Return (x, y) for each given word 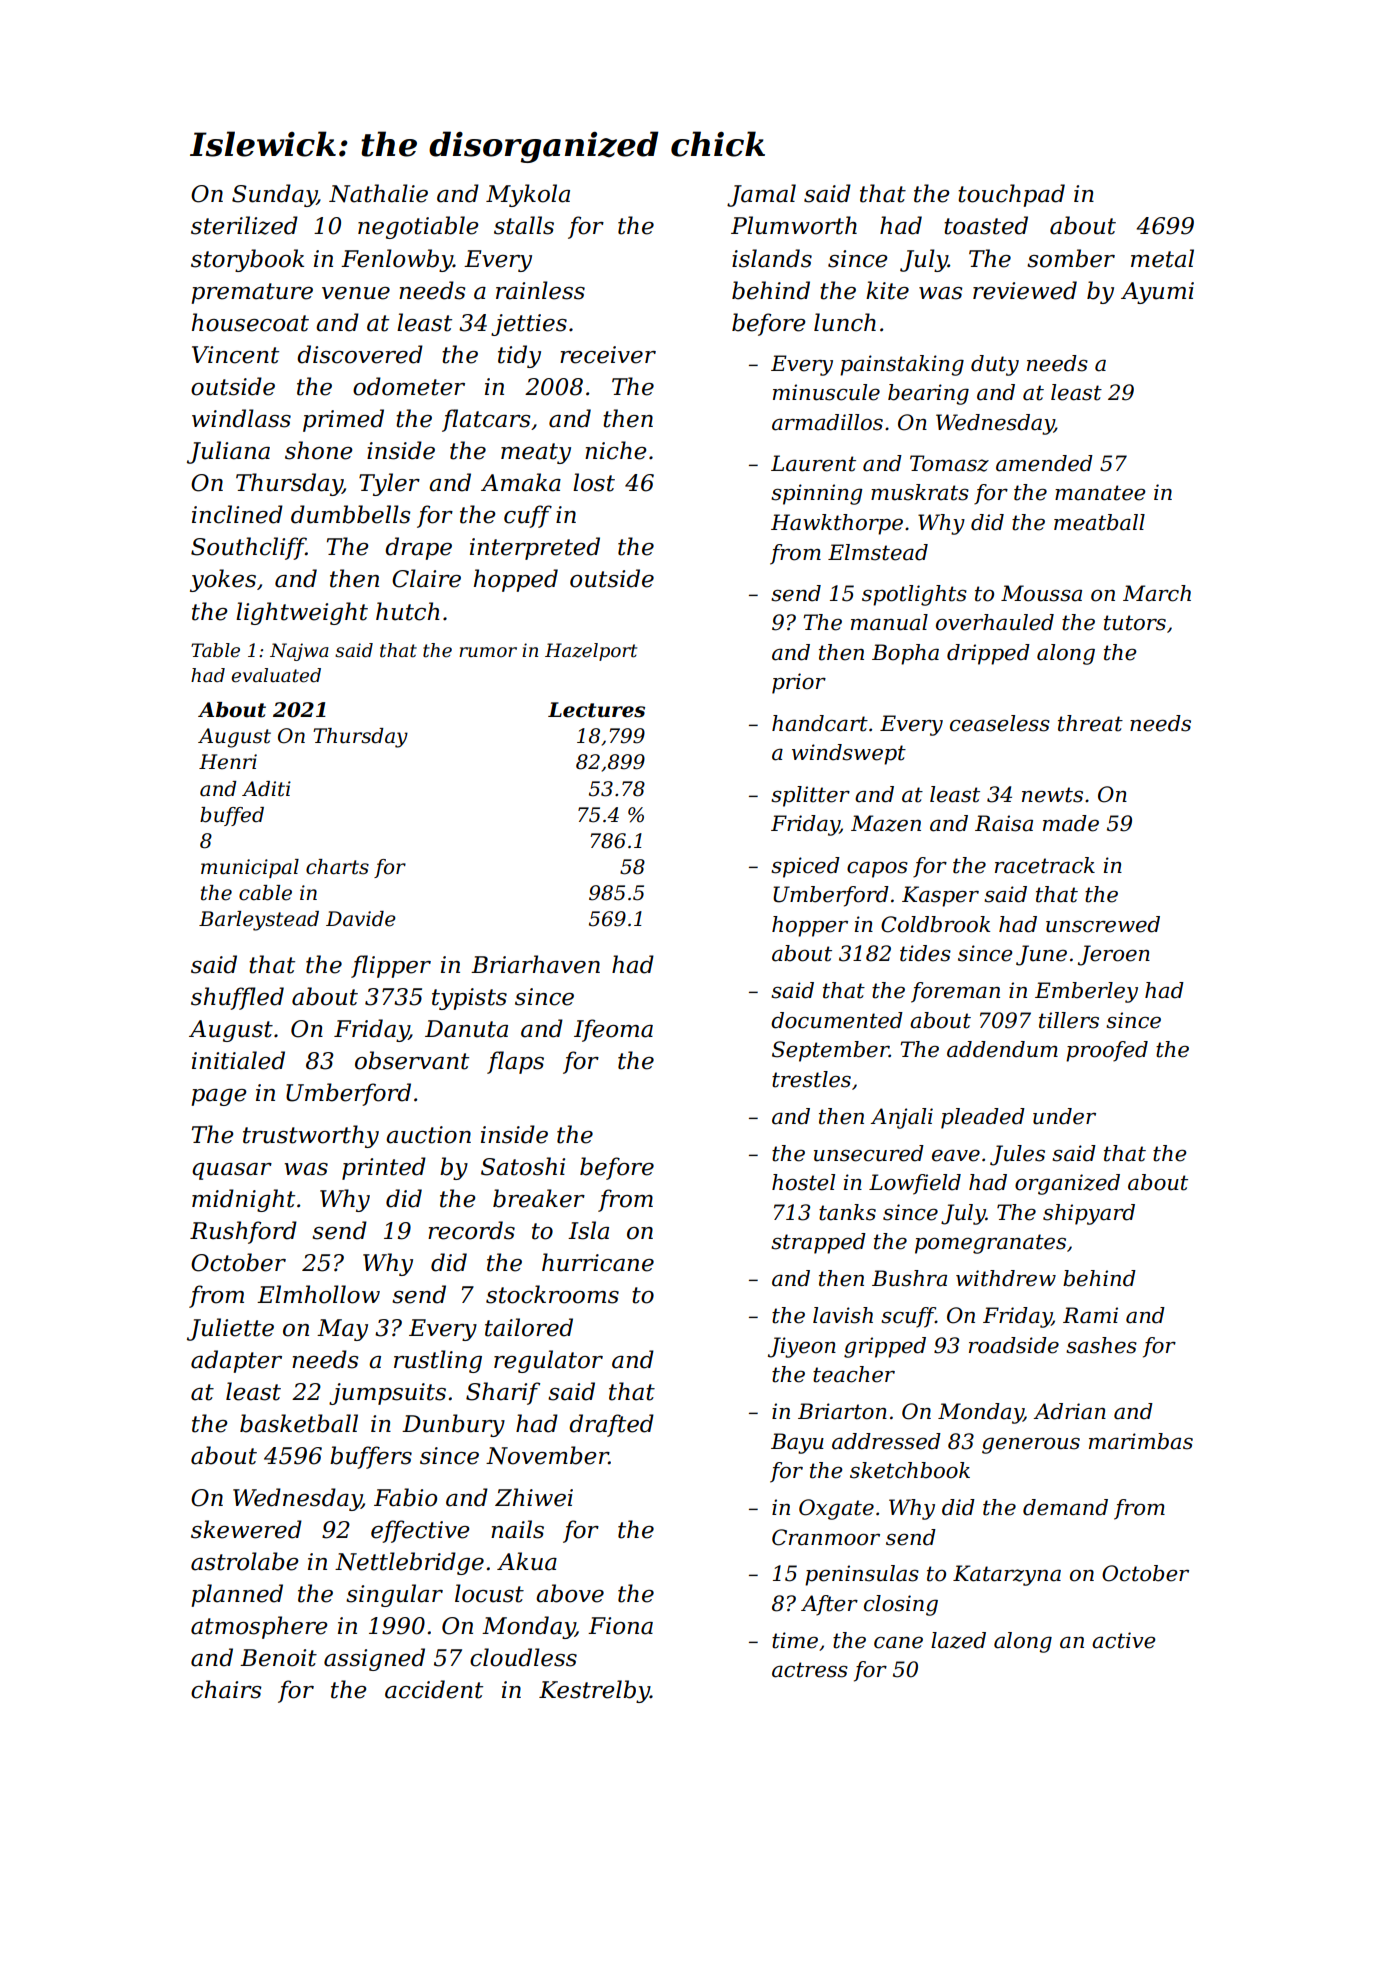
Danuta (466, 1029)
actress (810, 1670)
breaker (539, 1198)
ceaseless (1000, 723)
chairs (226, 1689)
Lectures (596, 710)
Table (215, 650)
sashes (1101, 1345)
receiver (608, 355)
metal (1162, 258)
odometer (409, 386)
